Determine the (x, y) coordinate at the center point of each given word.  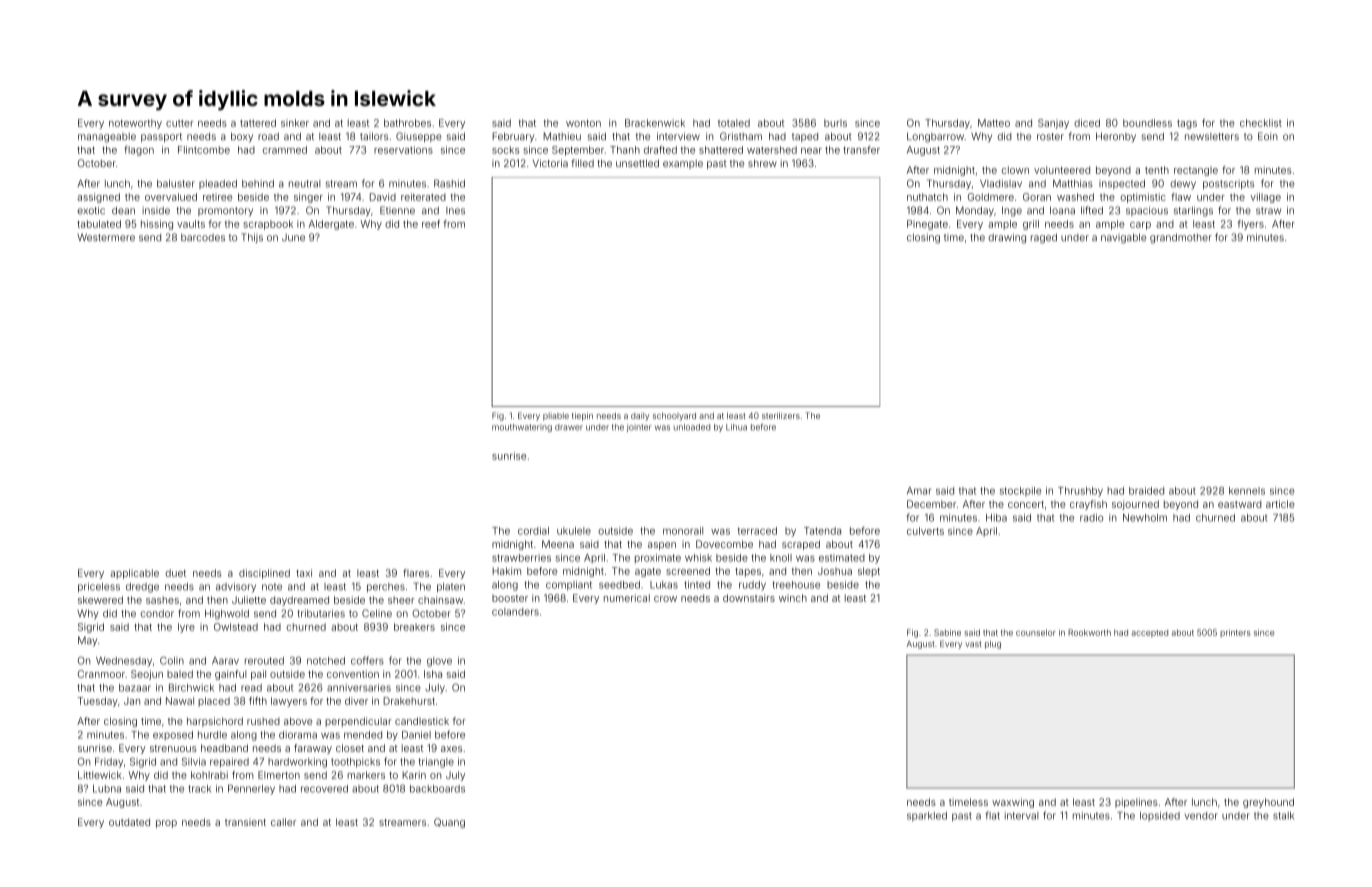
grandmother (1181, 238)
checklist (1261, 123)
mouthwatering (522, 428)
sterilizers (781, 415)
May (87, 641)
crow (665, 599)
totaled (734, 123)
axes (451, 749)
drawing (1007, 238)
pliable (556, 417)
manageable (107, 138)
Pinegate (927, 225)
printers (1235, 633)
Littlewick (100, 775)
